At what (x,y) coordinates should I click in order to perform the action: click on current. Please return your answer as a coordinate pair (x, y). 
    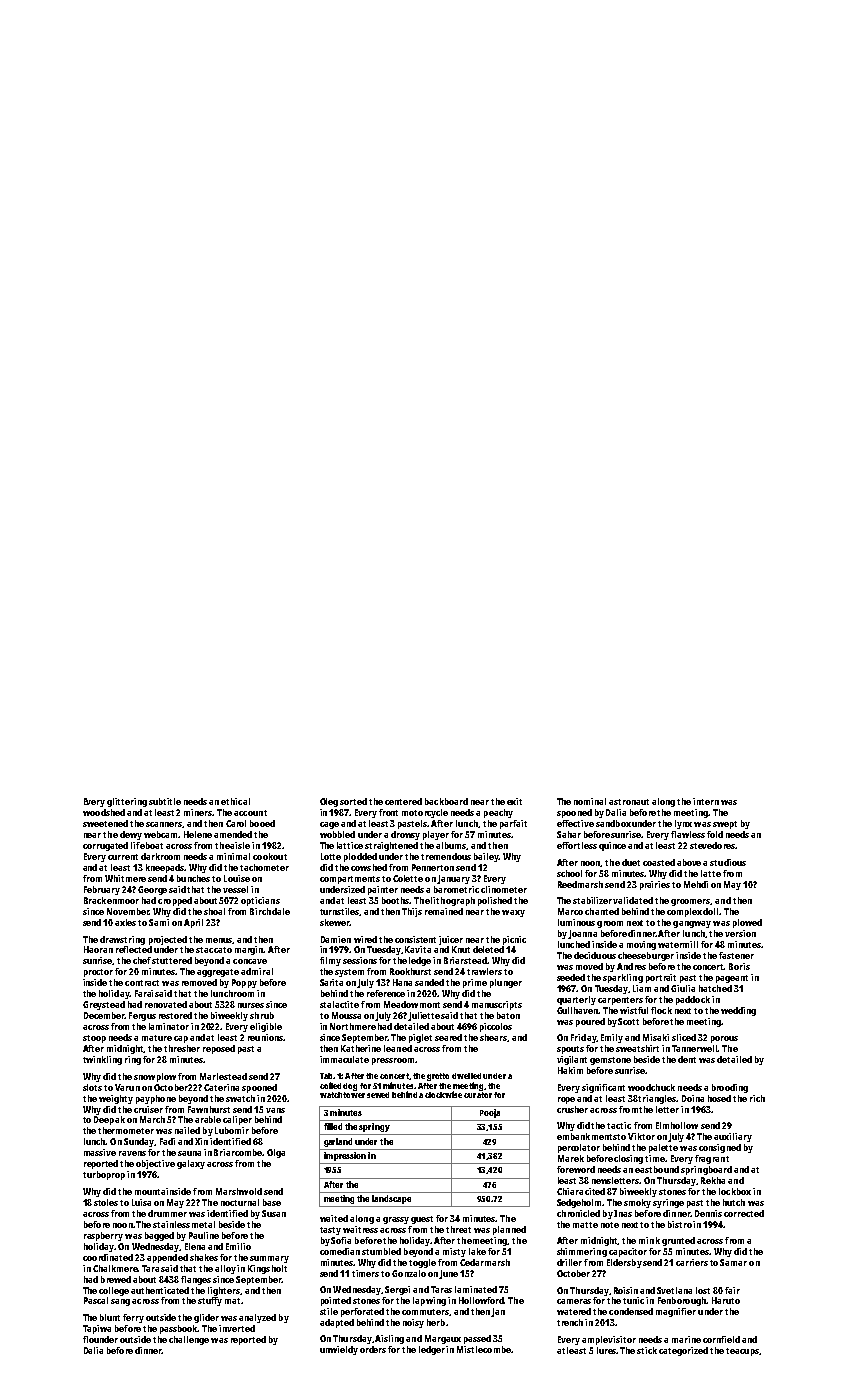
    Looking at the image, I should click on (123, 857).
